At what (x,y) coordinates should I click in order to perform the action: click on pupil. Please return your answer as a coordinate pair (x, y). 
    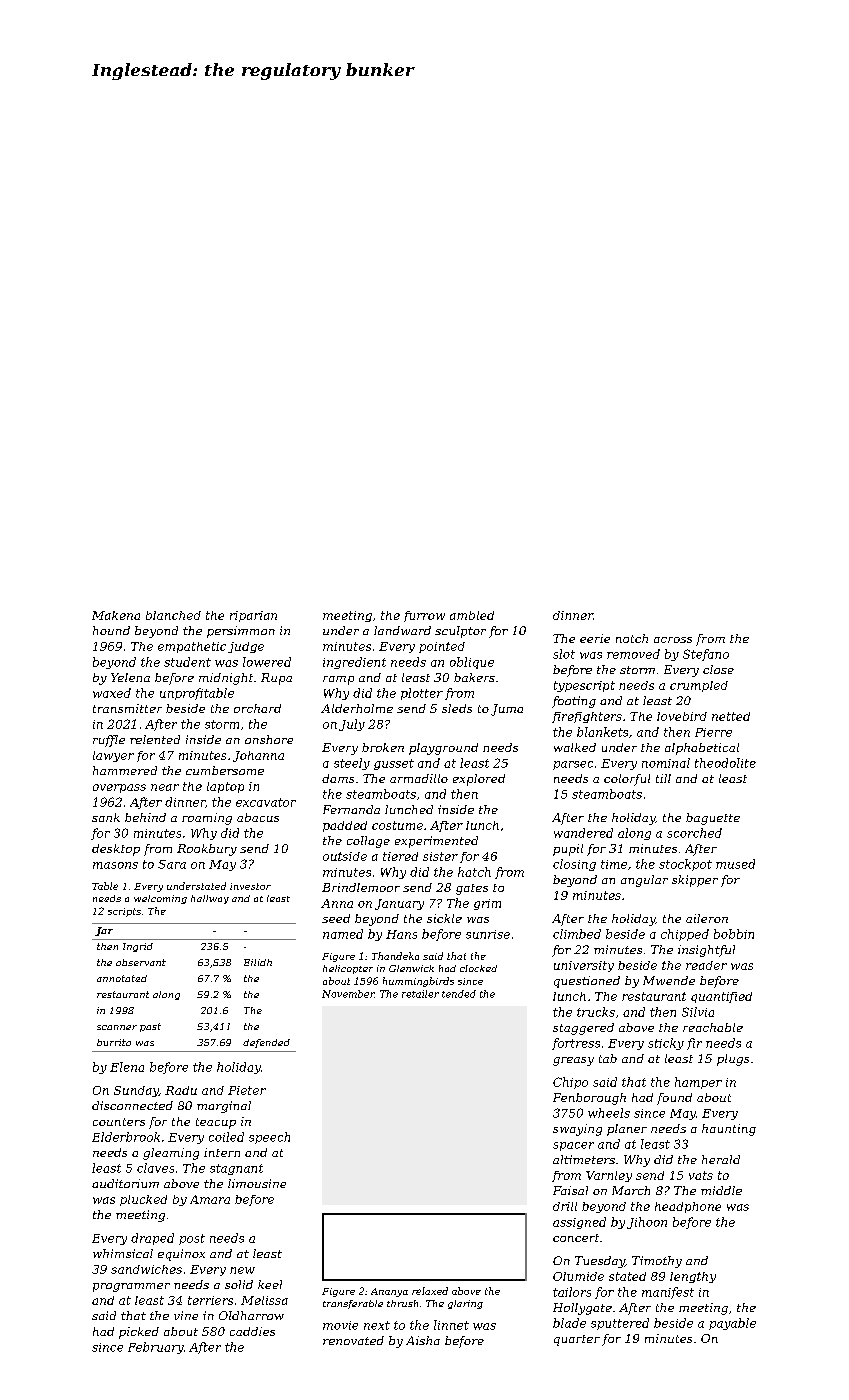
    Looking at the image, I should click on (568, 850).
